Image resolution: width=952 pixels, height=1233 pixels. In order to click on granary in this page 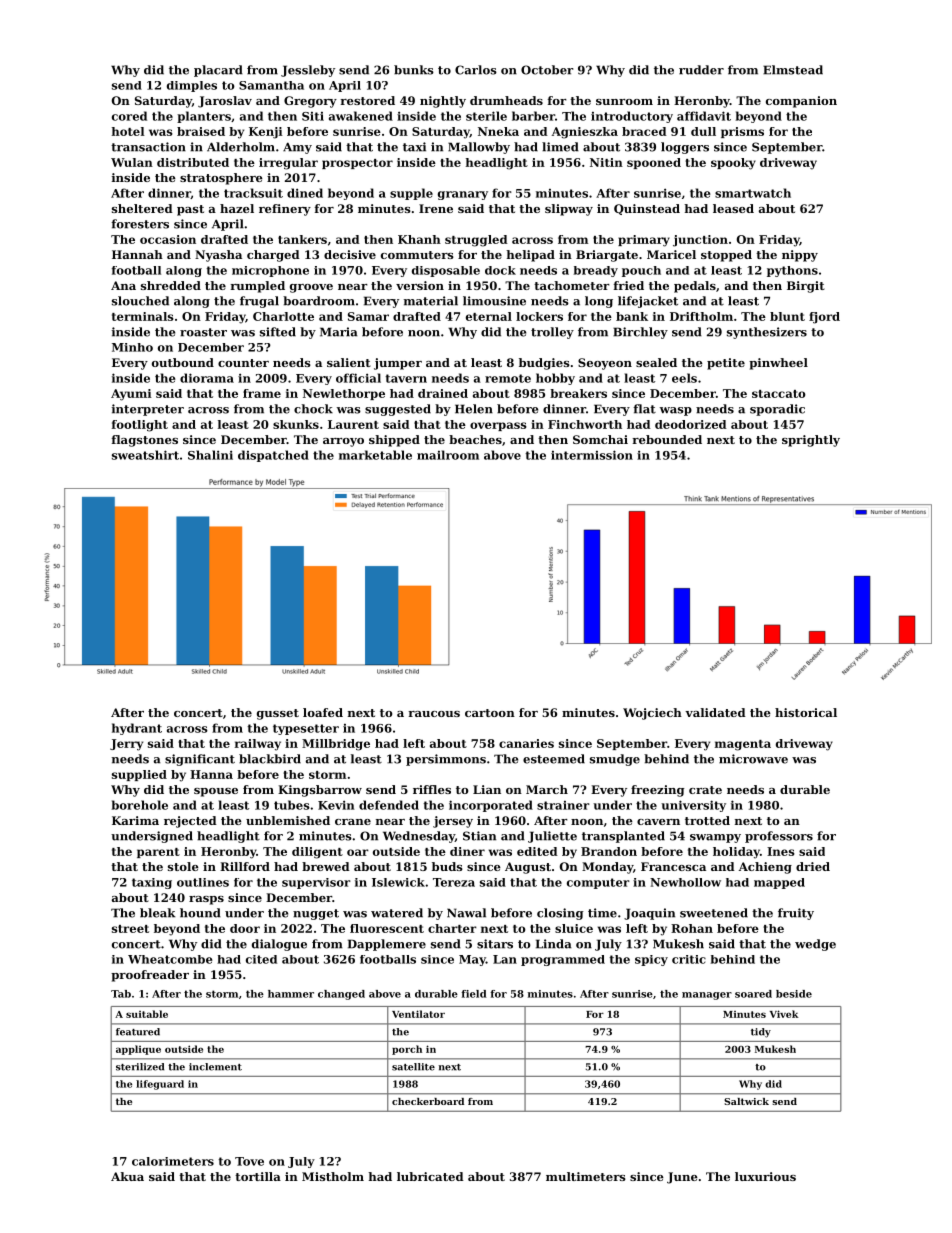, I will do `click(463, 195)`.
